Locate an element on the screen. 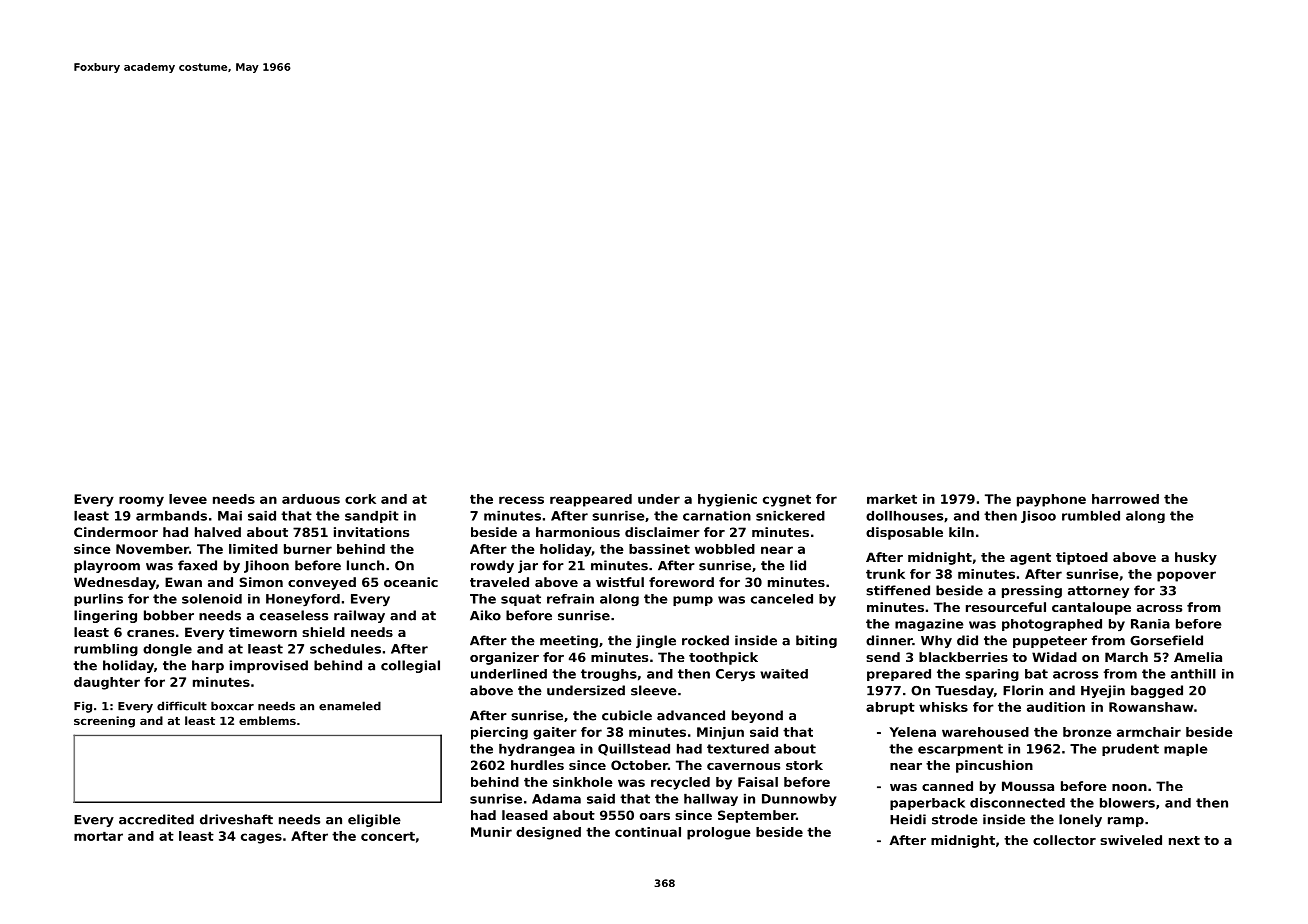 The image size is (1308, 924). ceaseless is located at coordinates (294, 615).
